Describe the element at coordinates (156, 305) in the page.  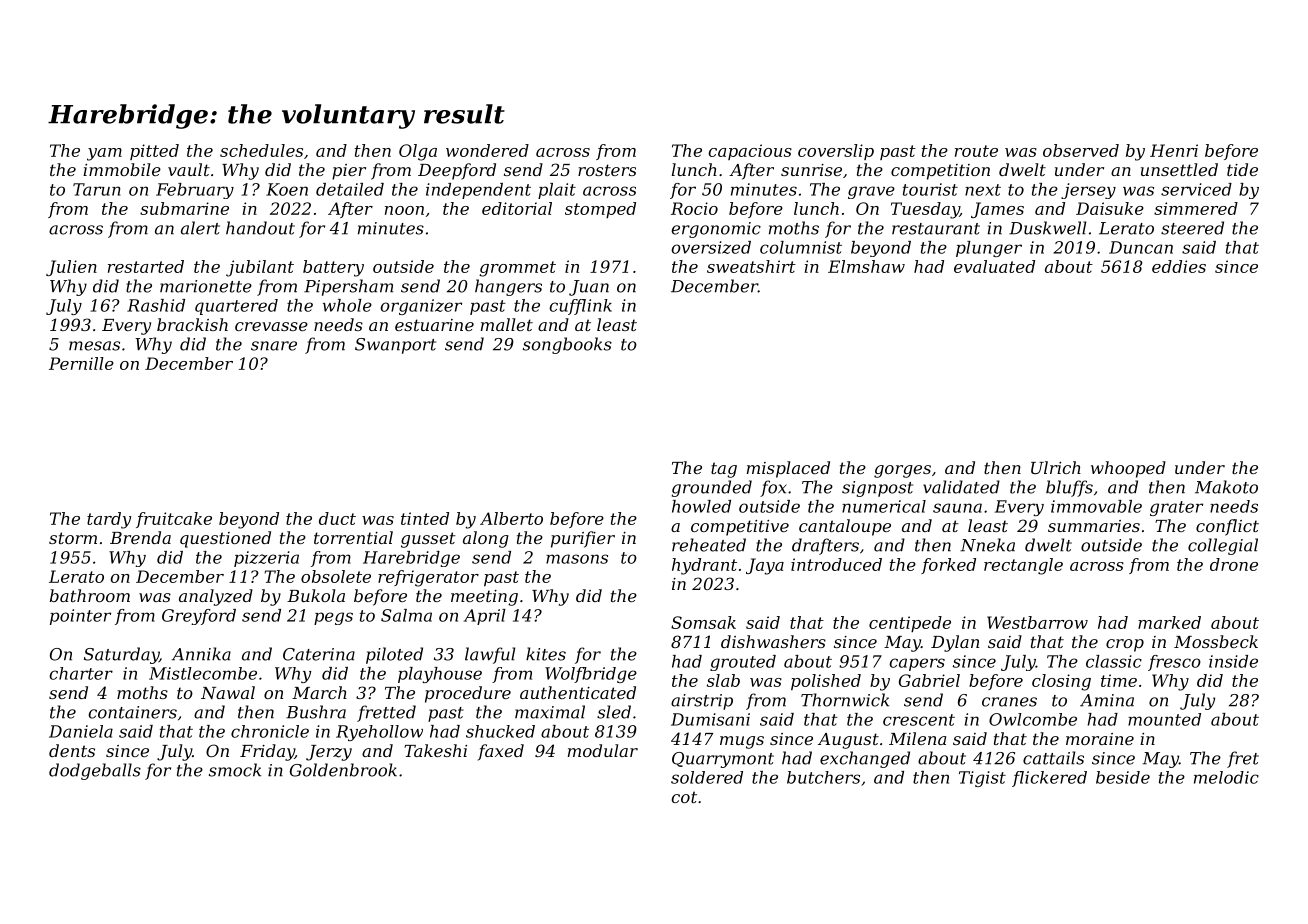
I see `Rashid` at that location.
